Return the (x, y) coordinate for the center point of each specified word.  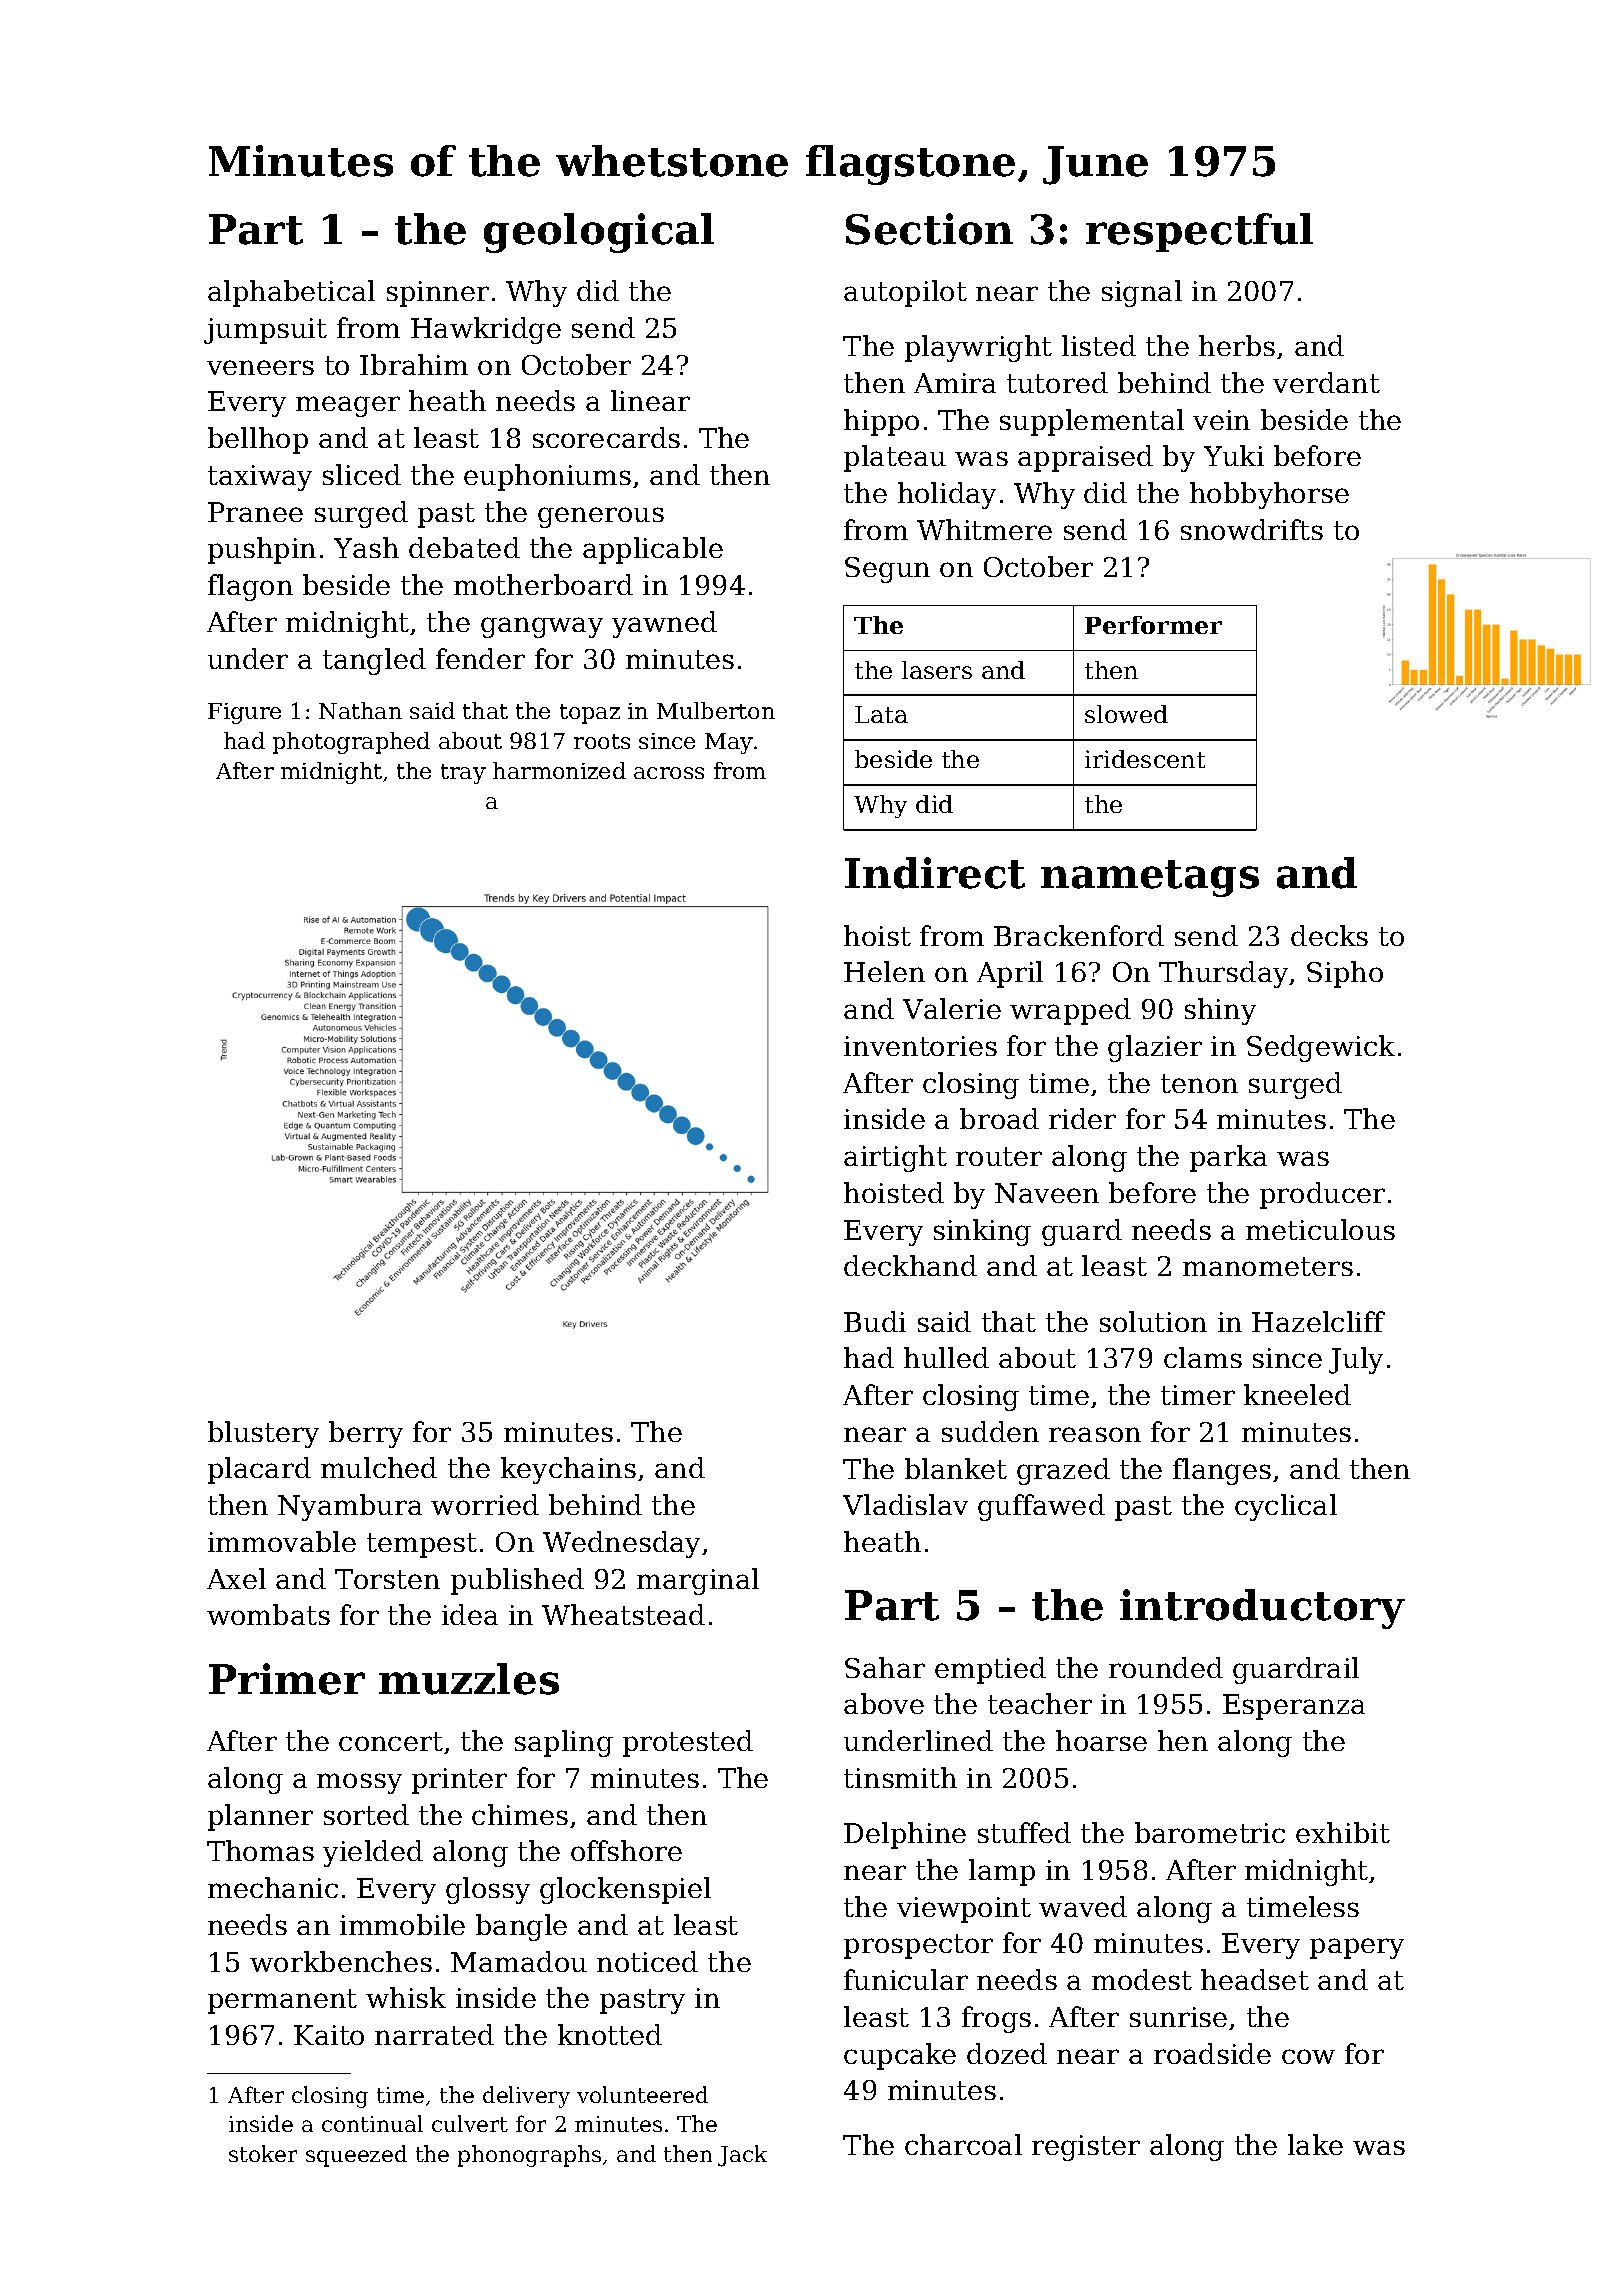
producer (1322, 1195)
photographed (351, 743)
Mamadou (519, 1961)
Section (929, 229)
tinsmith (900, 1777)
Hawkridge (486, 330)
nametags (1150, 878)
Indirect (935, 873)
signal (1142, 293)
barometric (1210, 1832)
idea (470, 1614)
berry (366, 1434)
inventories (920, 1046)
